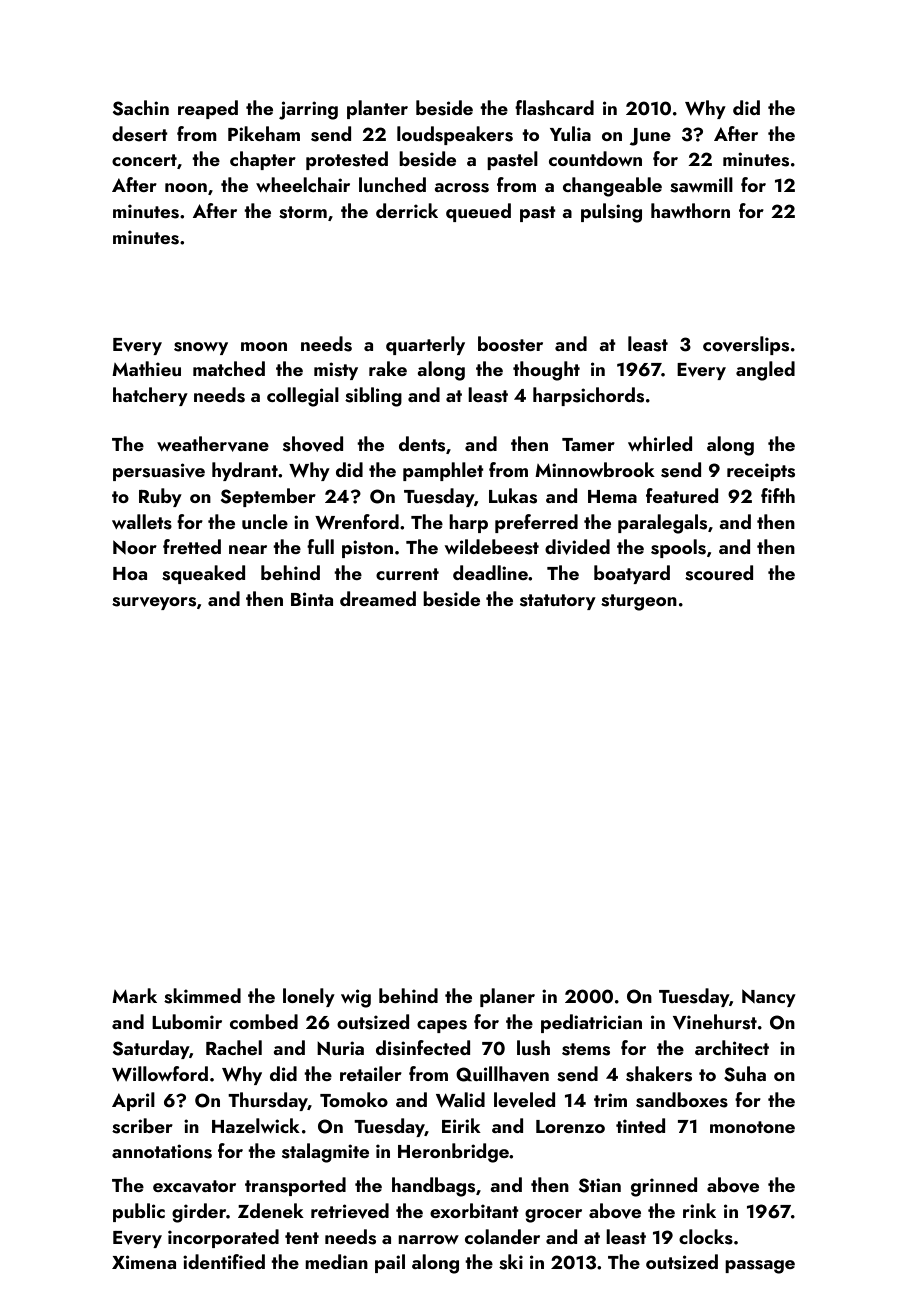  I want to click on fifth, so click(778, 495).
